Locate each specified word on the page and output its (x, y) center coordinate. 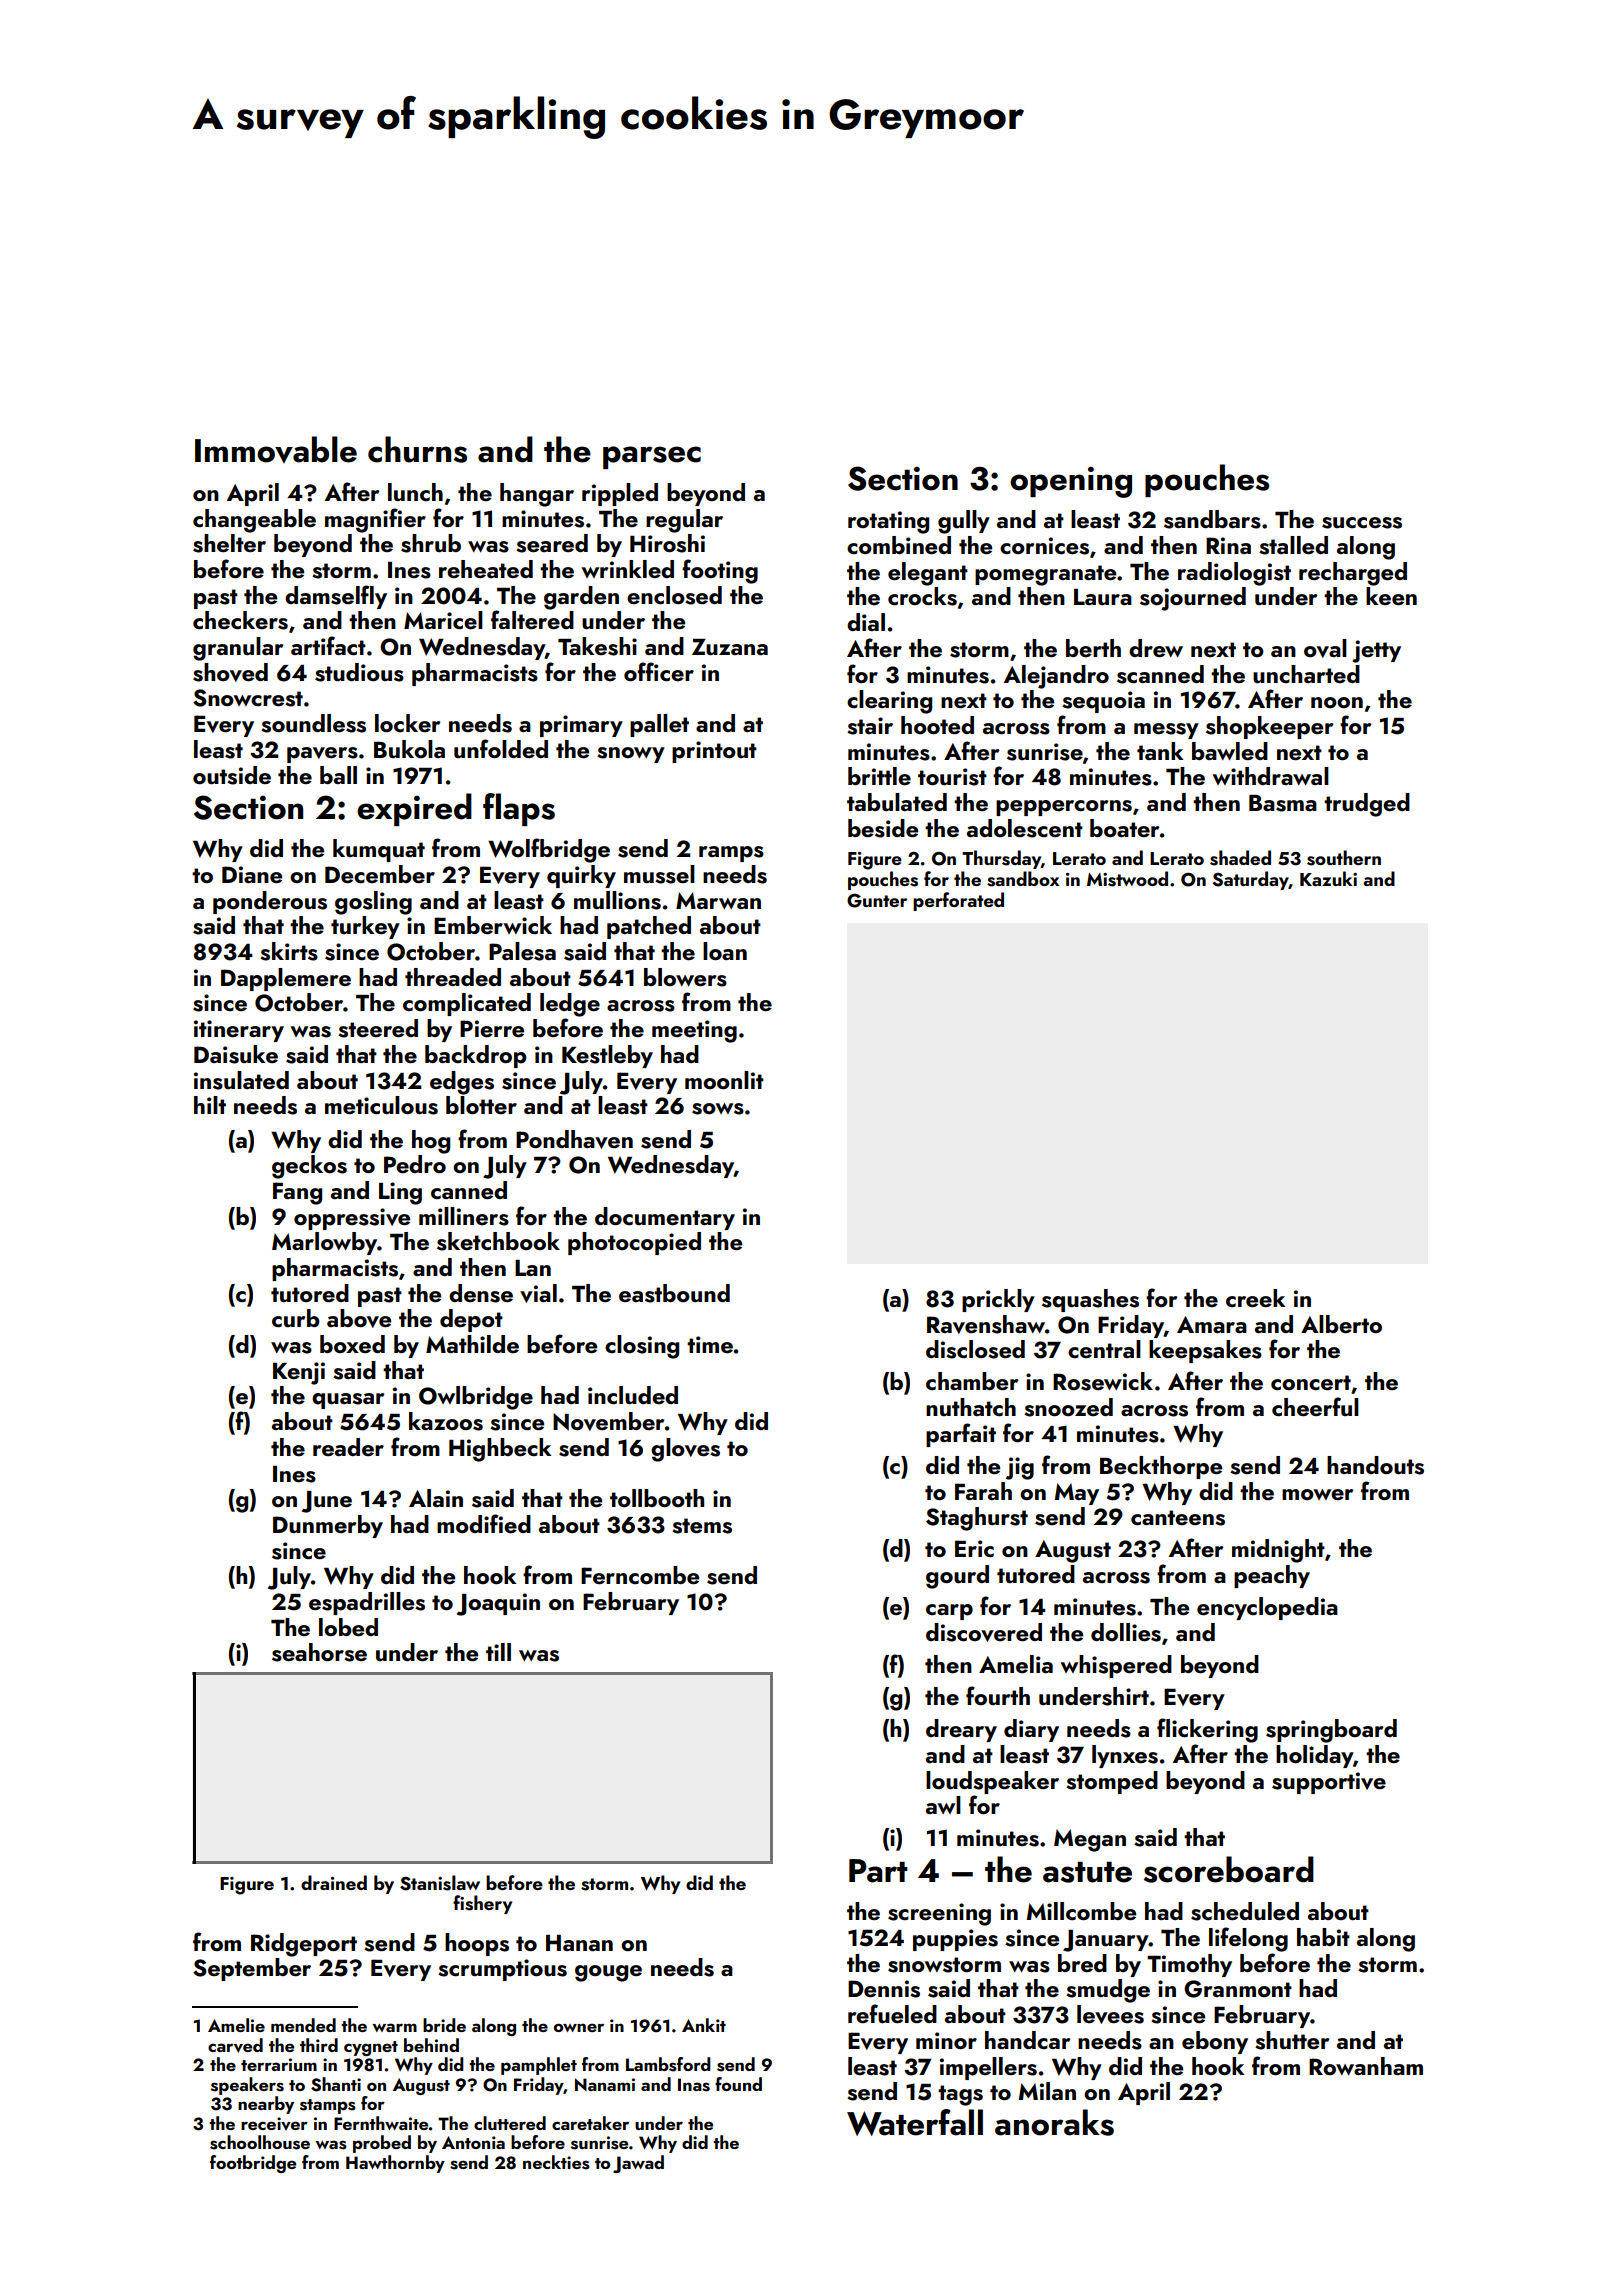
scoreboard (1229, 1869)
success (1362, 523)
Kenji (299, 1373)
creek (1255, 1298)
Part (878, 1871)
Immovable (276, 449)
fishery (482, 1904)
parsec (652, 457)
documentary (665, 1218)
